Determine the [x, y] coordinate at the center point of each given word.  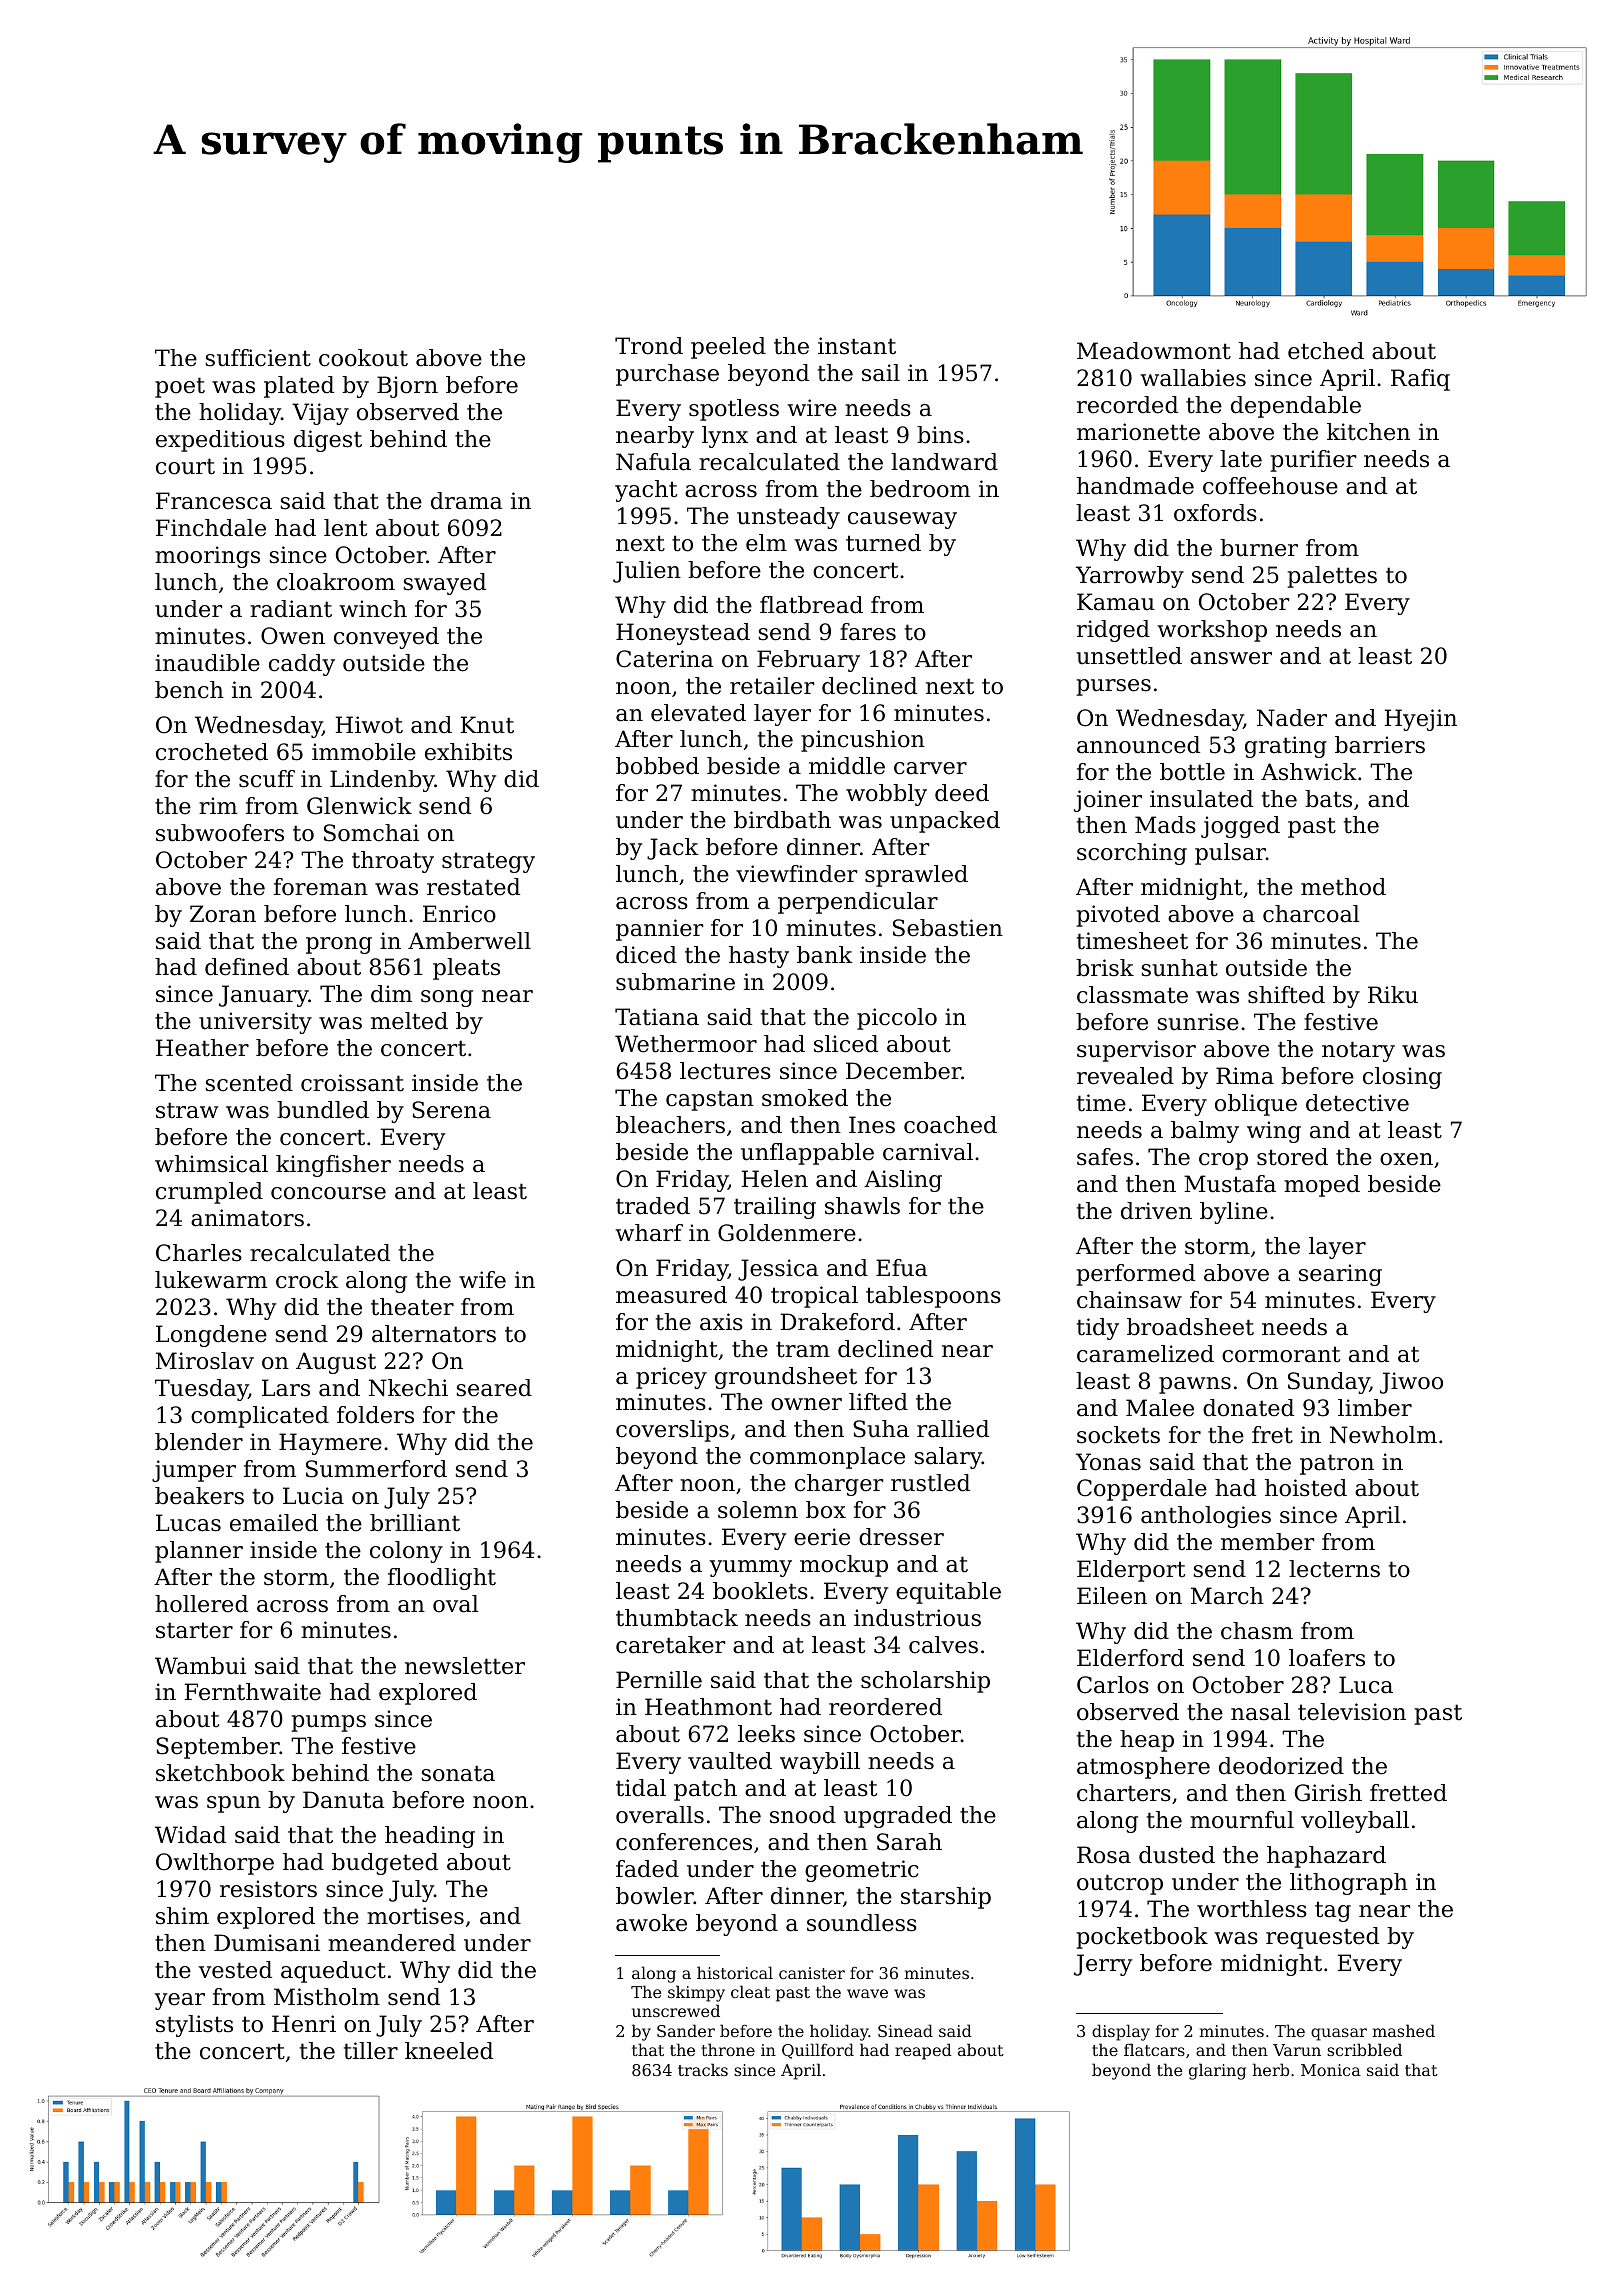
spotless [734, 410]
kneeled [449, 2051]
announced [1138, 745]
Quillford [818, 2051]
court [185, 466]
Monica [1331, 2070]
